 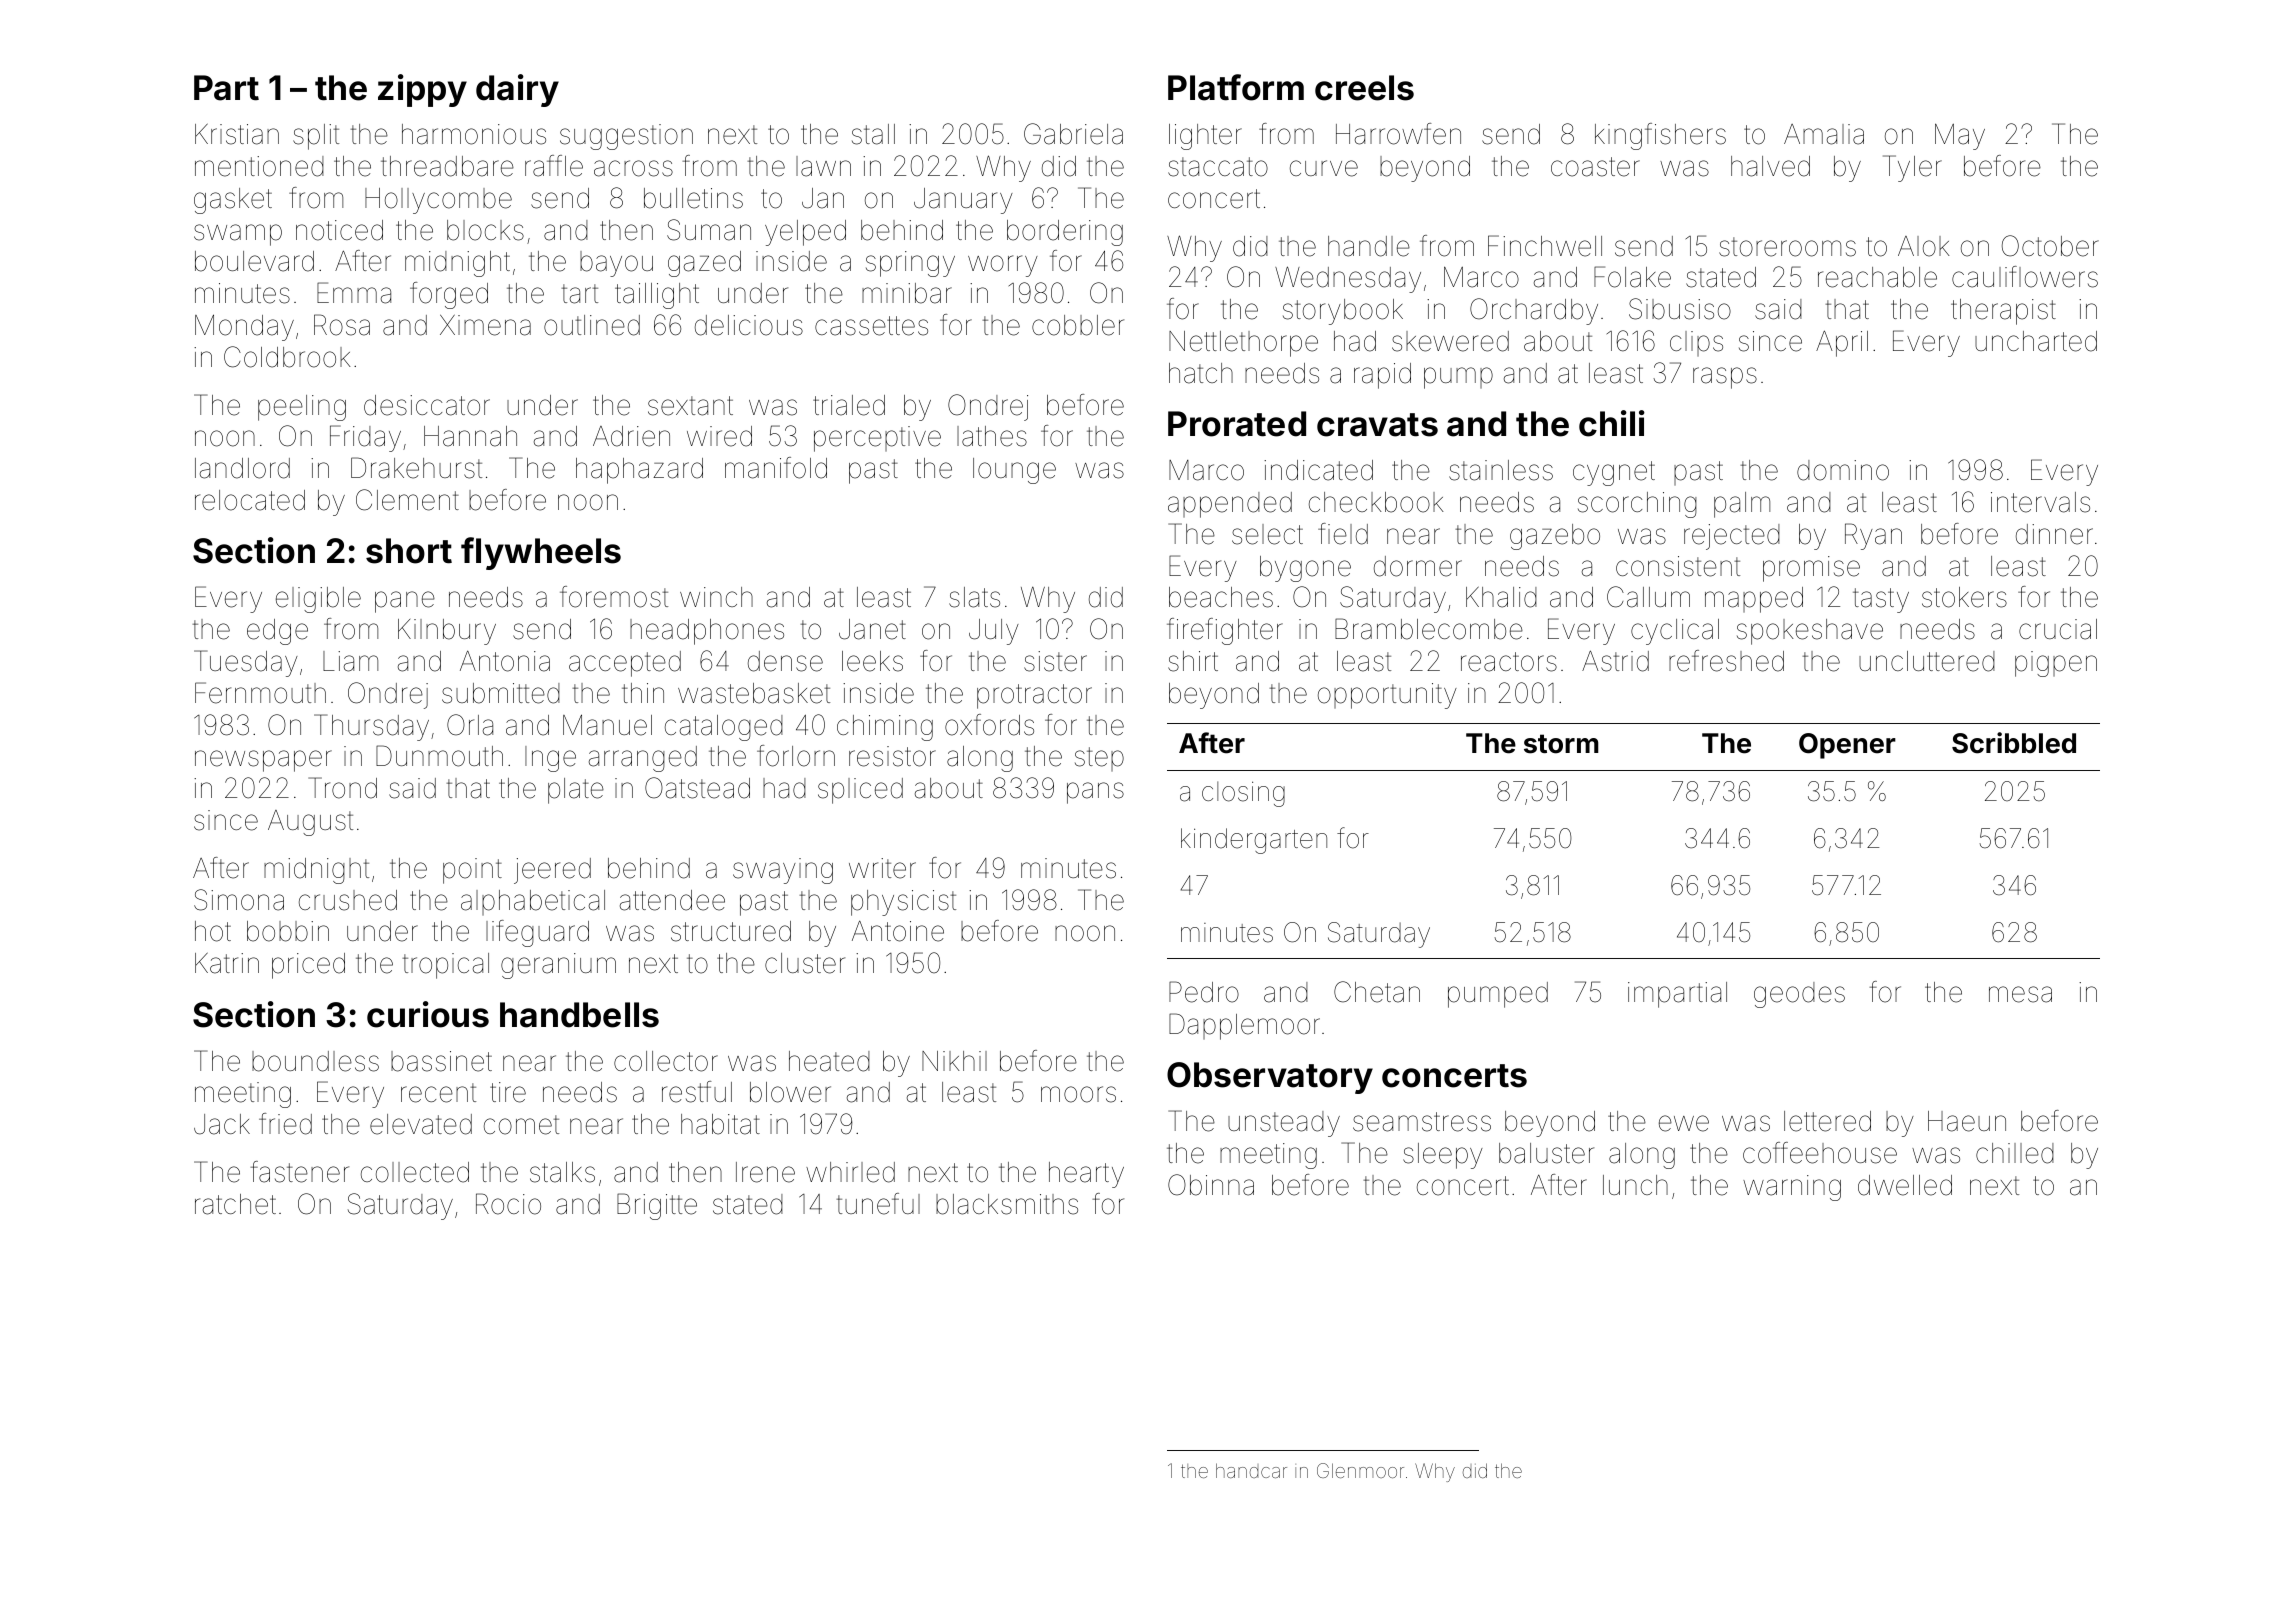 What do you see at coordinates (558, 966) in the screenshot?
I see `geranium` at bounding box center [558, 966].
